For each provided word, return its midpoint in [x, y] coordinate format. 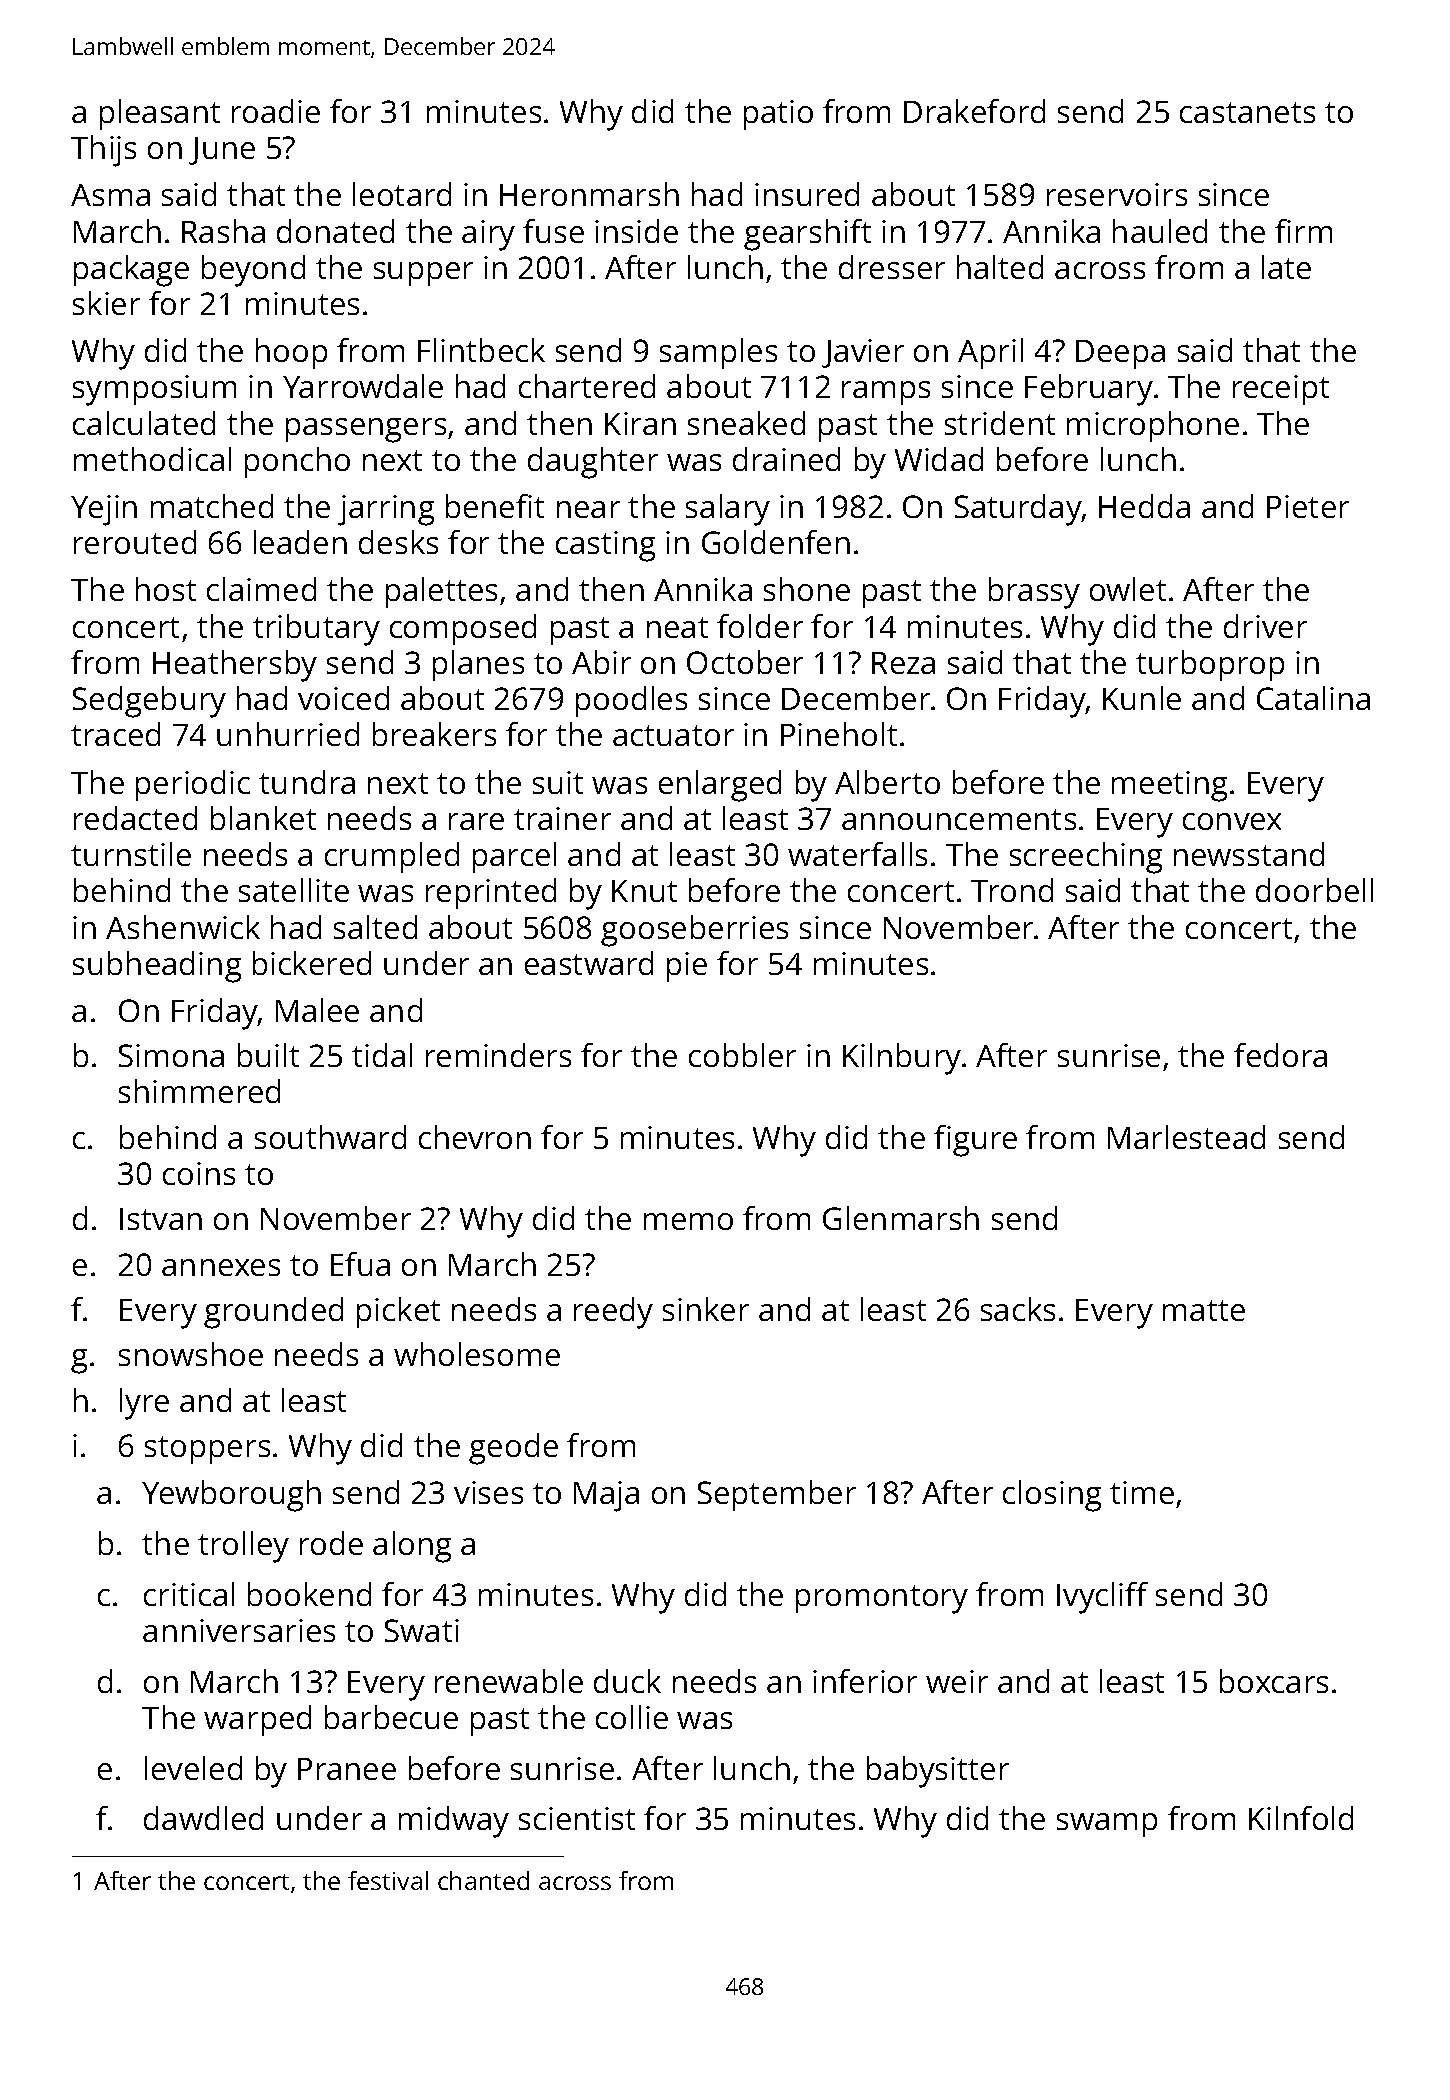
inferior [865, 1681]
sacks [1018, 1309]
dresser [892, 267]
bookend [309, 1594]
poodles [631, 701]
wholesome [477, 1354]
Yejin [104, 510]
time [1142, 1492]
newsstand [1249, 854]
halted [1000, 267]
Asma [110, 195]
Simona [171, 1055]
